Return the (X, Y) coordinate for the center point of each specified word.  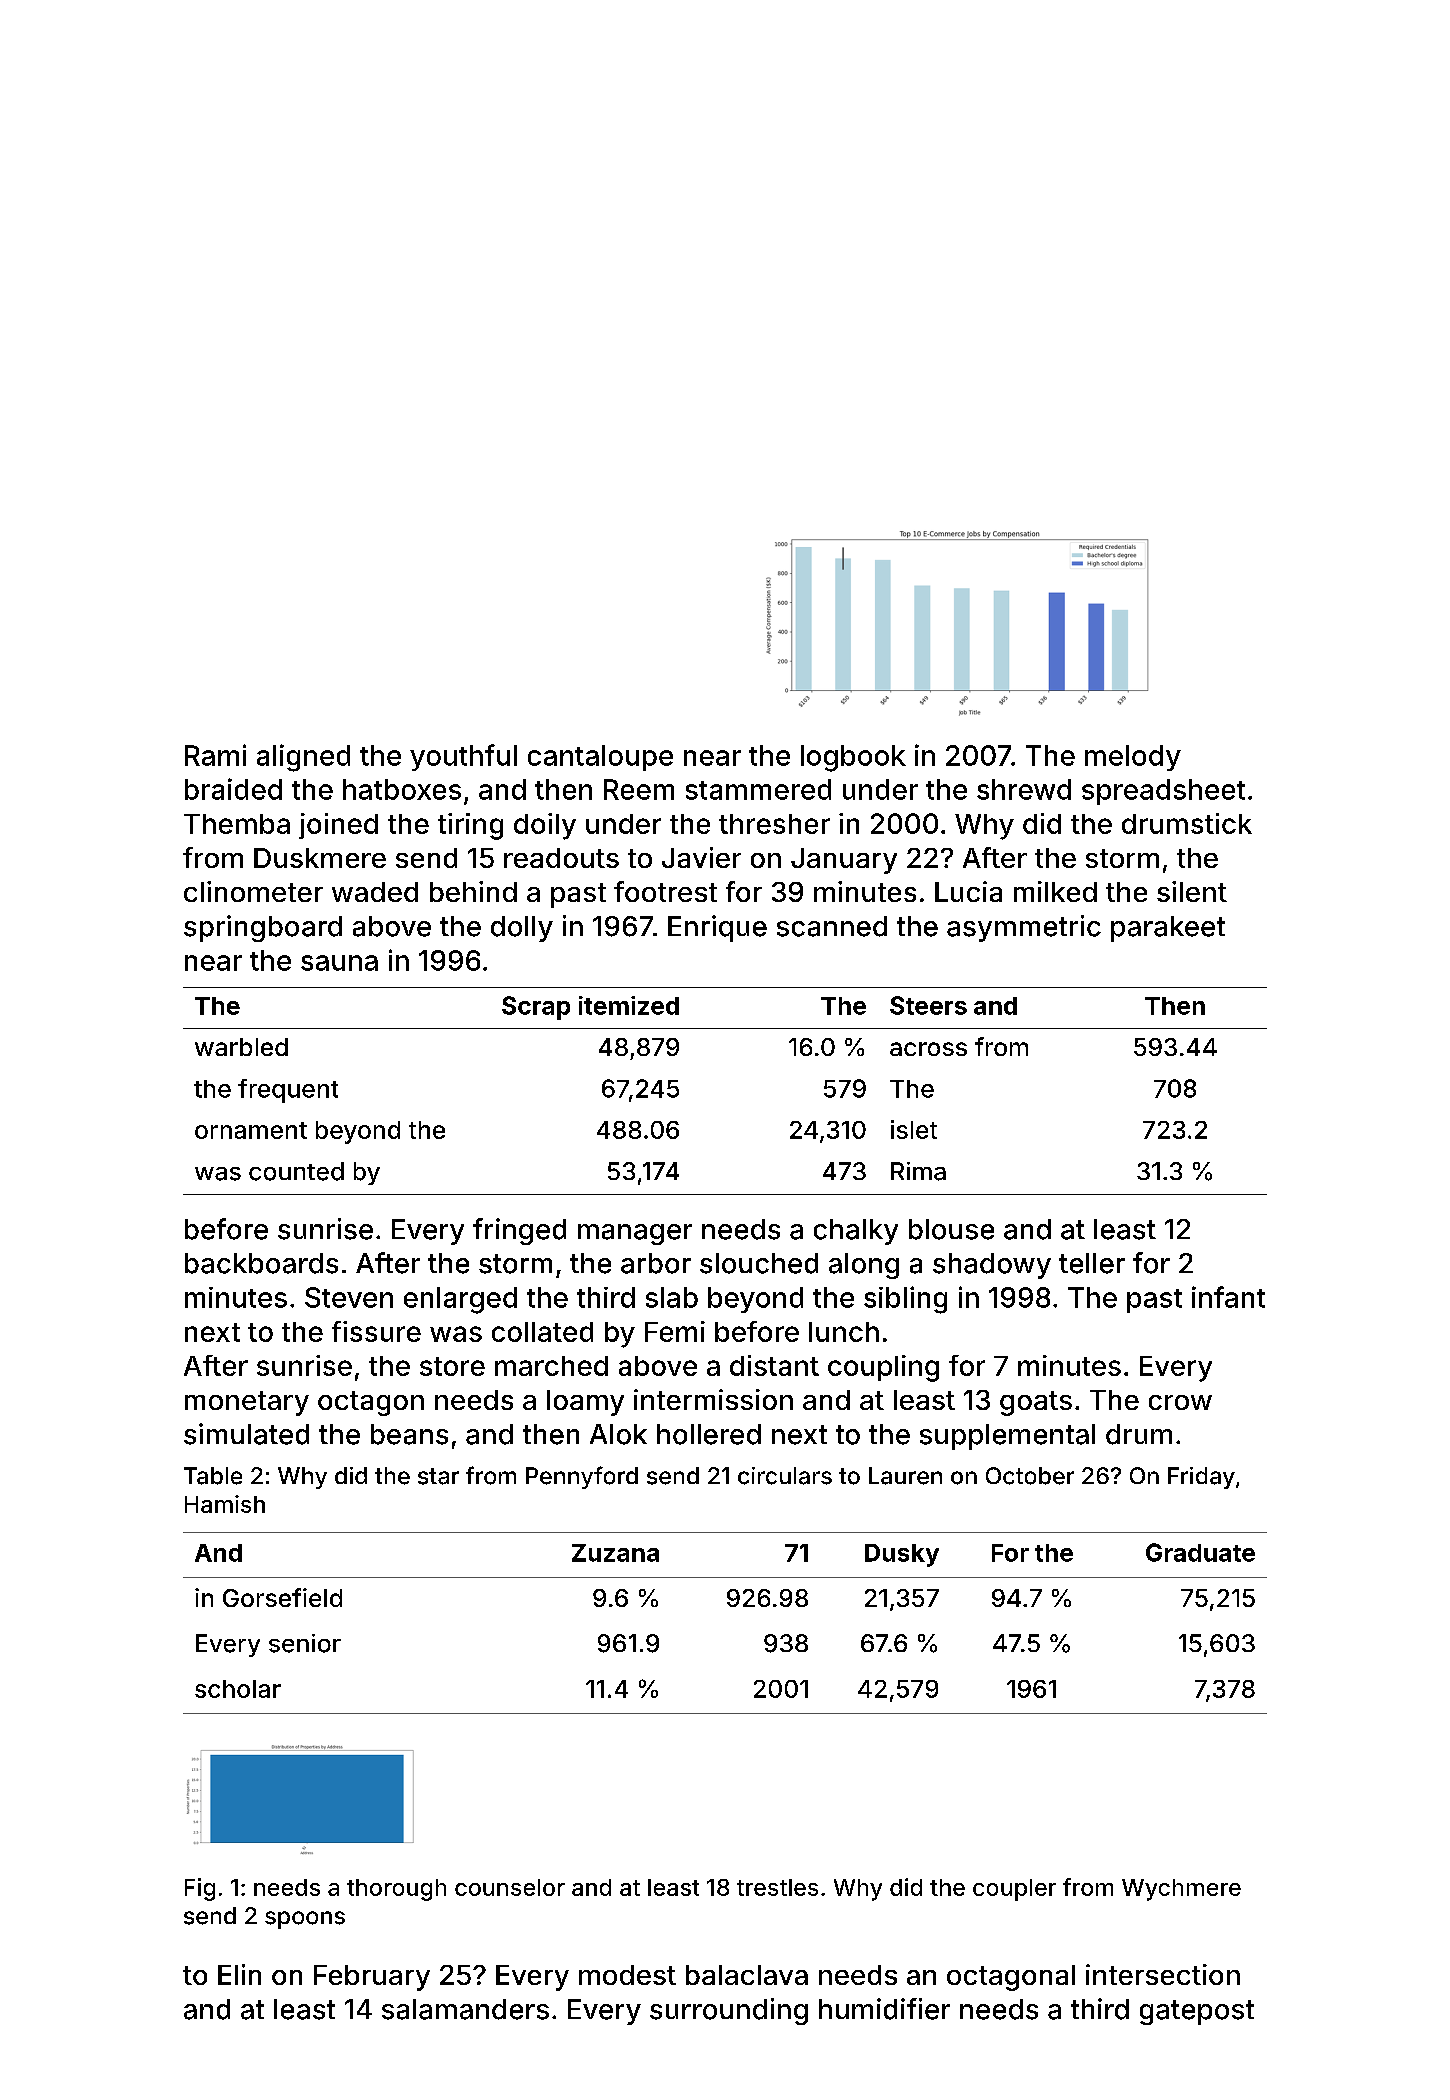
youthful (463, 757)
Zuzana (615, 1553)
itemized (629, 1005)
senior (305, 1643)
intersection (1163, 1974)
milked (1055, 891)
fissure (376, 1331)
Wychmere (1181, 1890)
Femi (675, 1331)
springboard (263, 928)
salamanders (465, 2009)
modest (627, 1975)
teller (1092, 1263)
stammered (758, 789)
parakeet (1168, 929)
